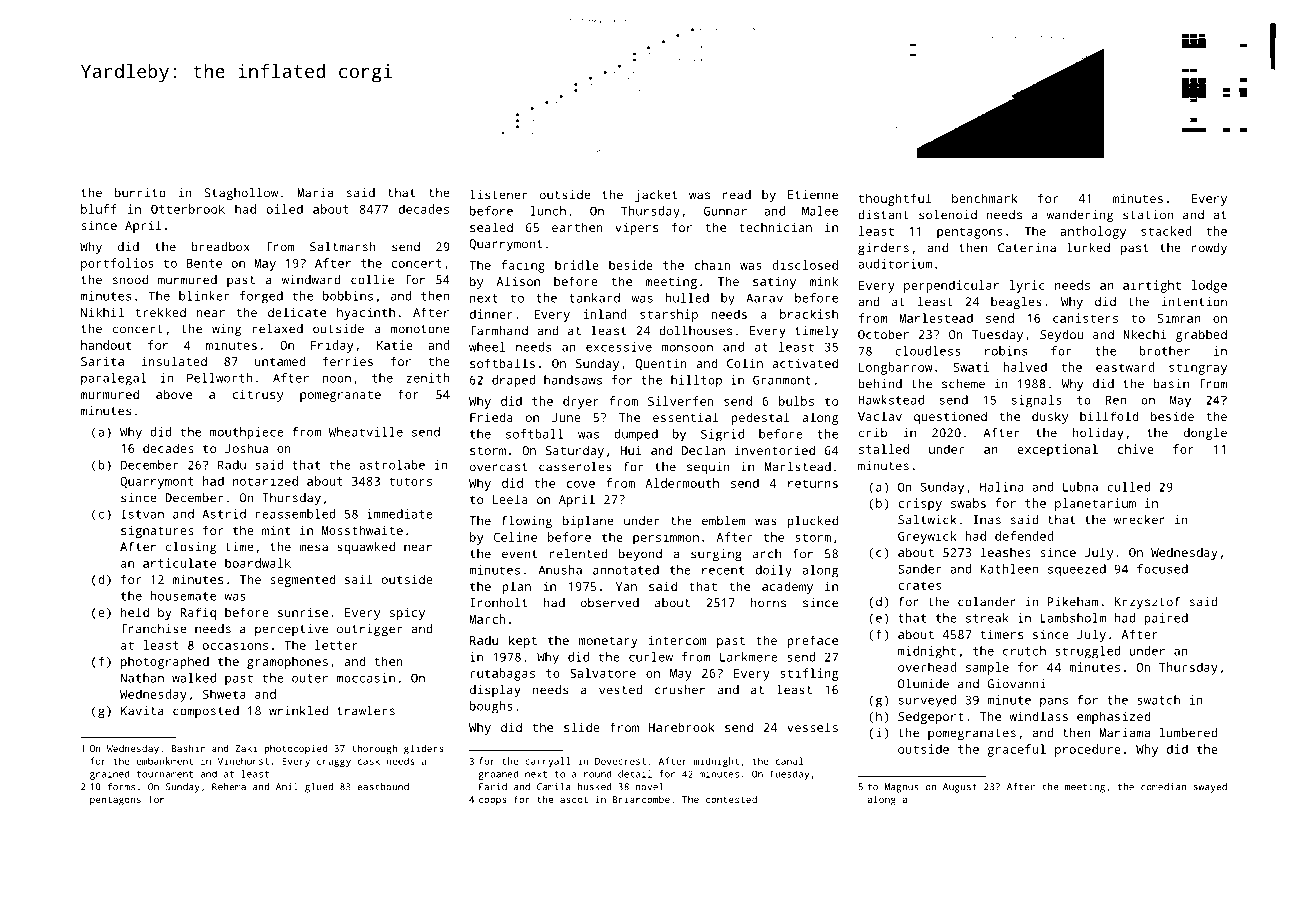 This image has width=1308, height=924. I want to click on astrolabe, so click(392, 465).
